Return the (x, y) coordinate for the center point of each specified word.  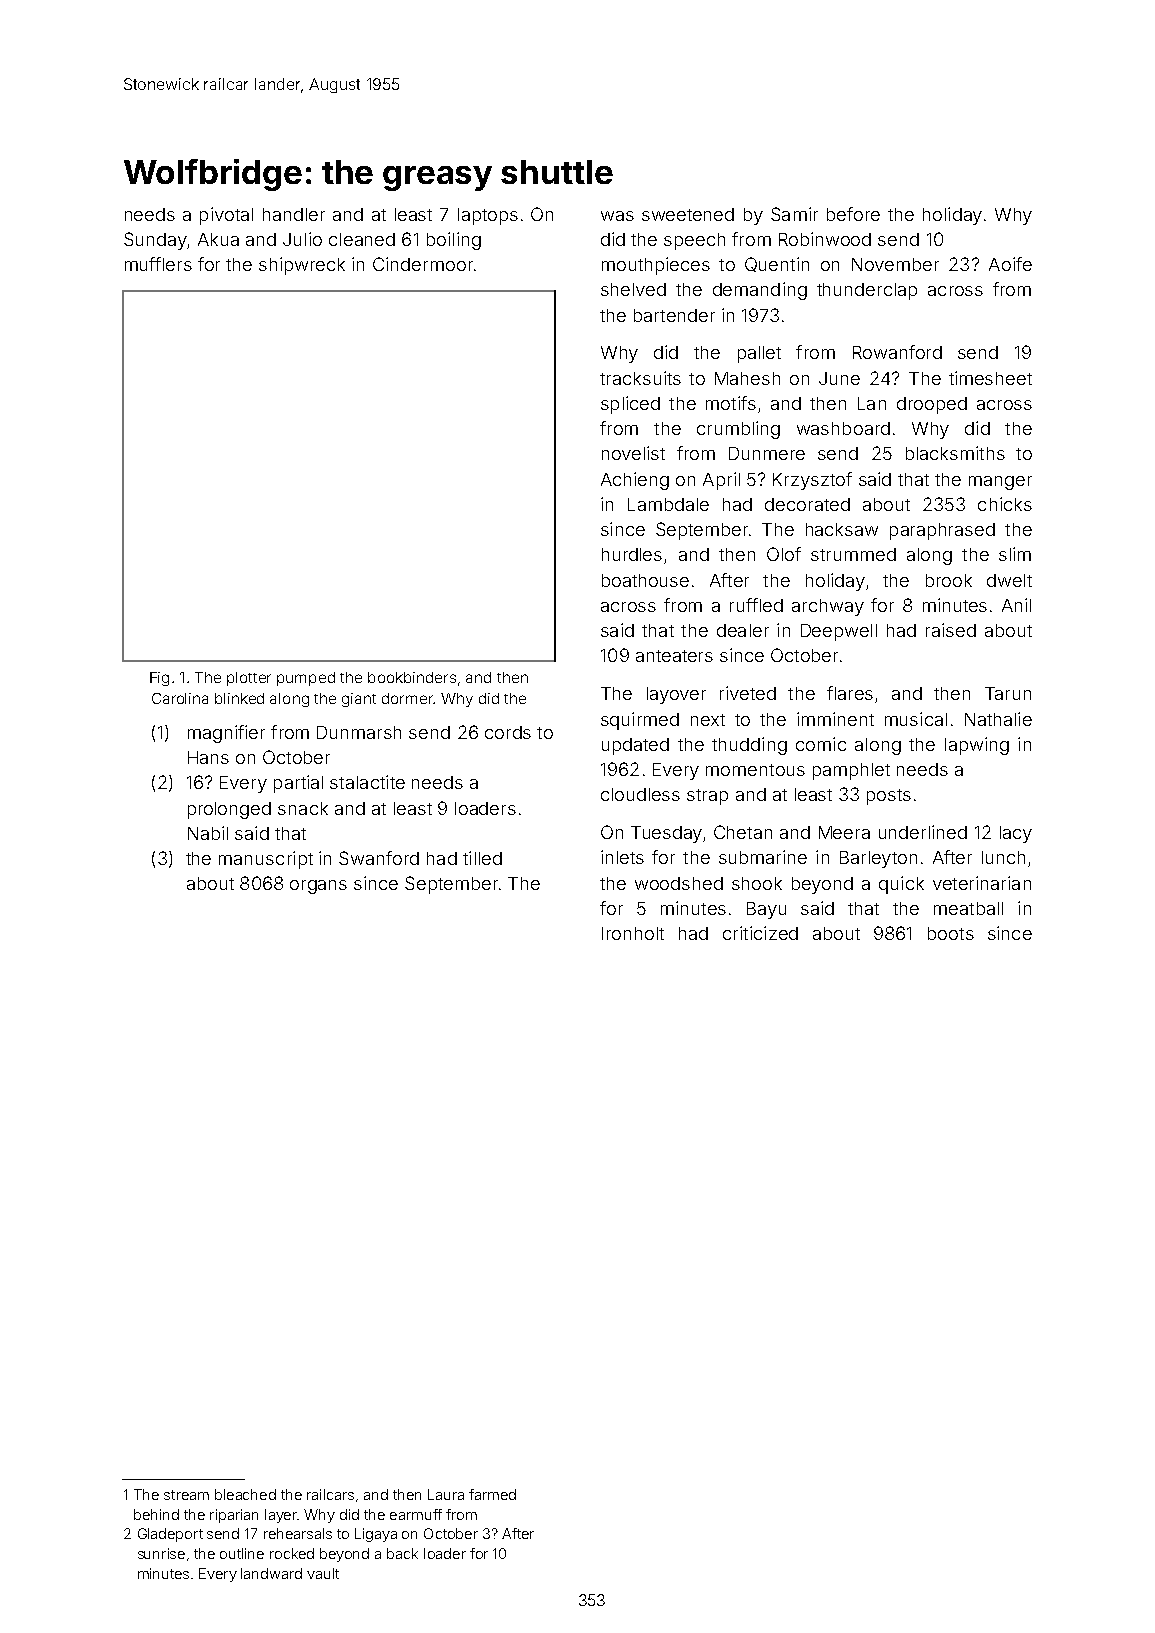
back (402, 1553)
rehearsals (298, 1533)
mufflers (158, 264)
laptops (488, 216)
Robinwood (825, 239)
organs (318, 887)
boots (951, 933)
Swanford (379, 858)
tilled (482, 858)
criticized (760, 933)
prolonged (229, 810)
